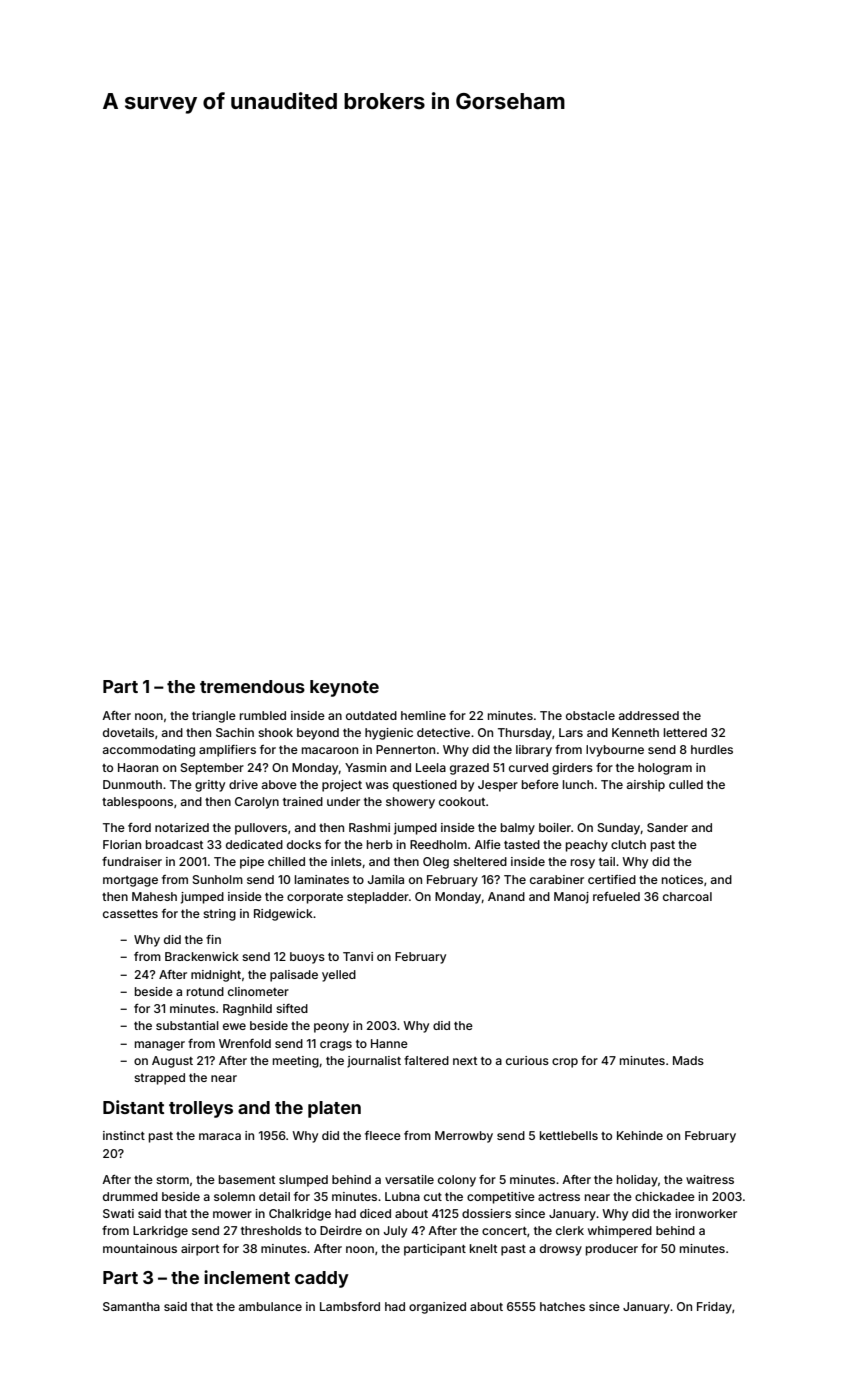  I want to click on addressed, so click(649, 715).
